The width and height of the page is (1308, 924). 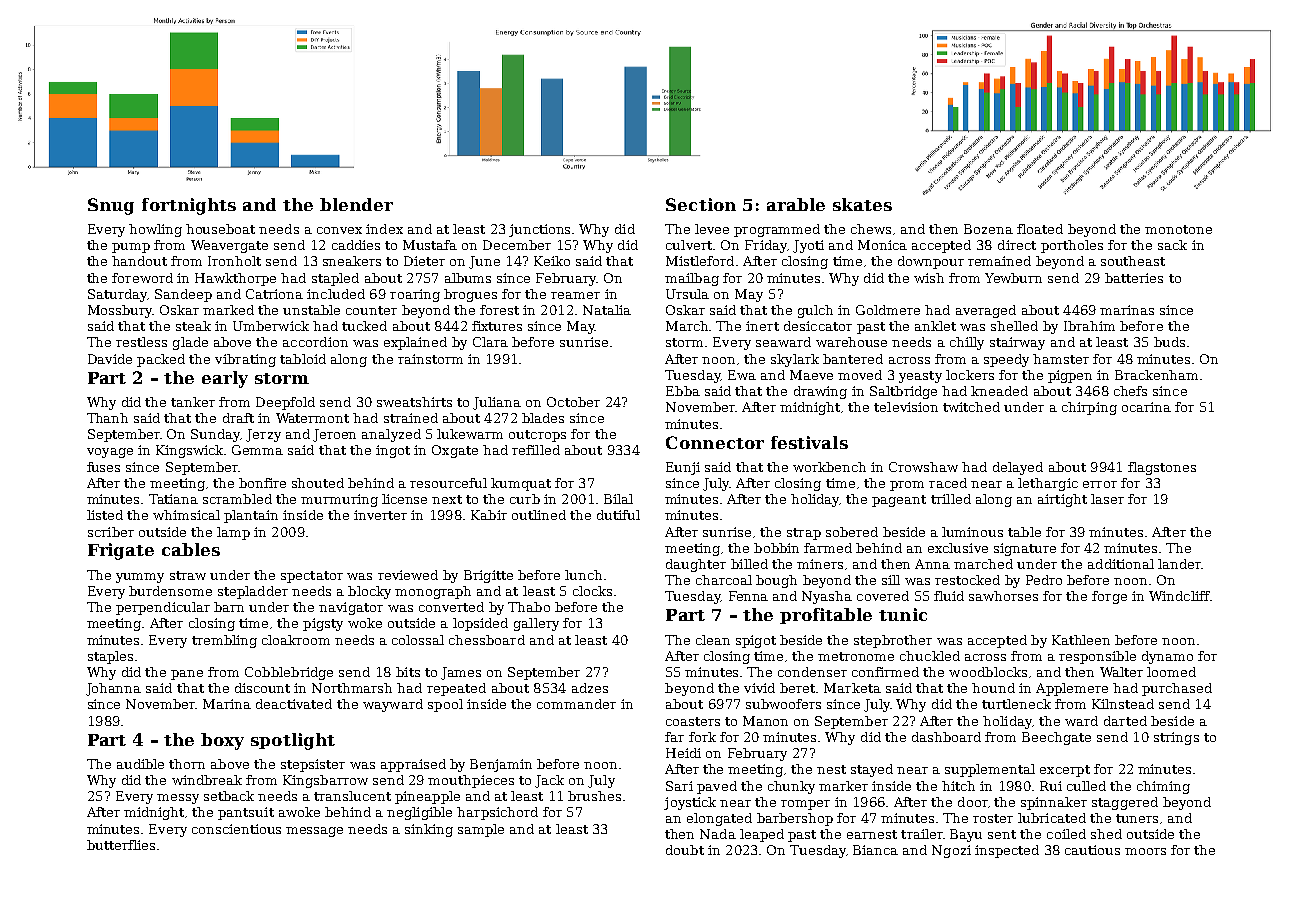 What do you see at coordinates (618, 499) in the page?
I see `Bilal` at bounding box center [618, 499].
